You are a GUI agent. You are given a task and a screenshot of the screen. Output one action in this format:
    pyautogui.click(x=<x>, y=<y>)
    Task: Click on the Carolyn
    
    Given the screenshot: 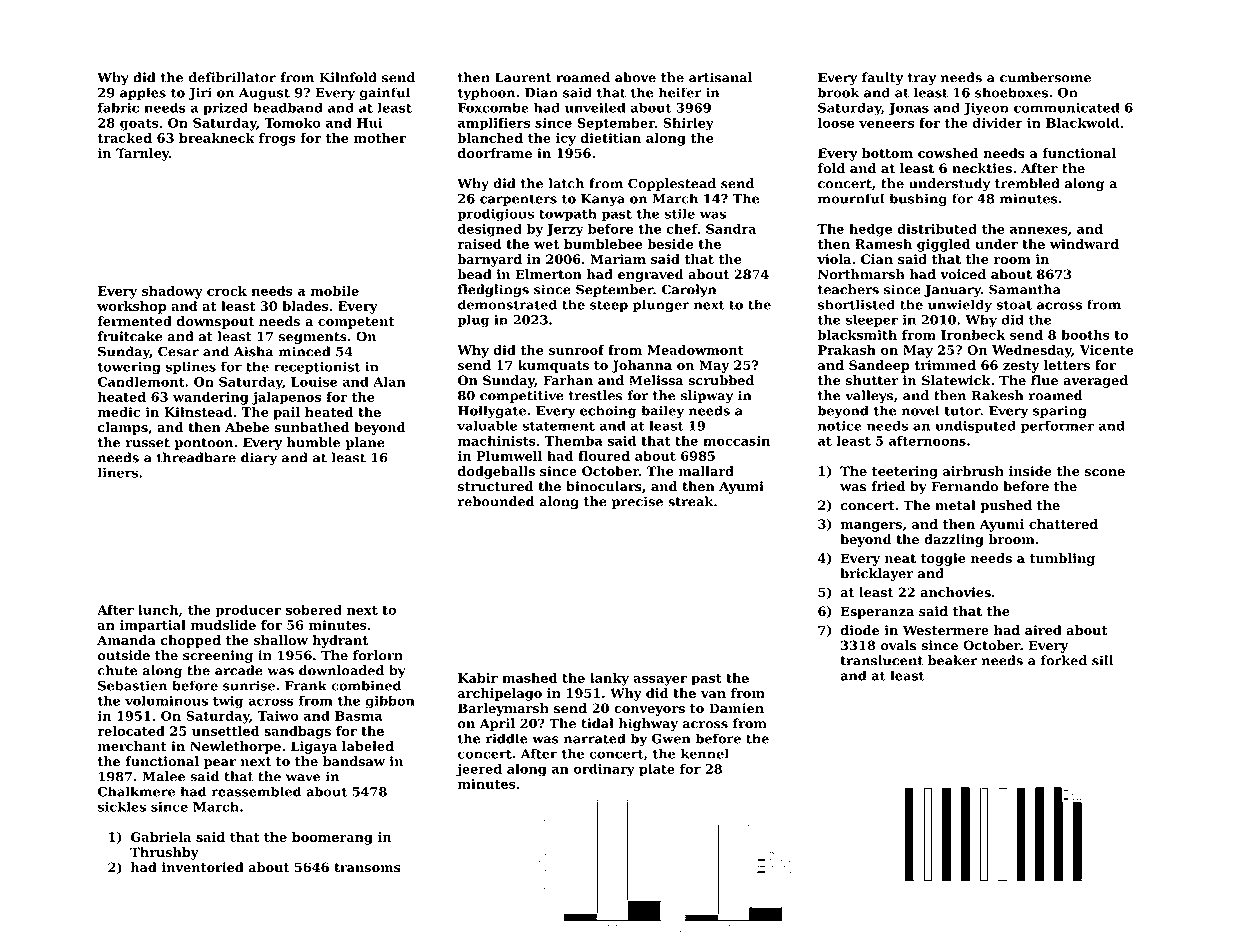 What is the action you would take?
    pyautogui.click(x=689, y=290)
